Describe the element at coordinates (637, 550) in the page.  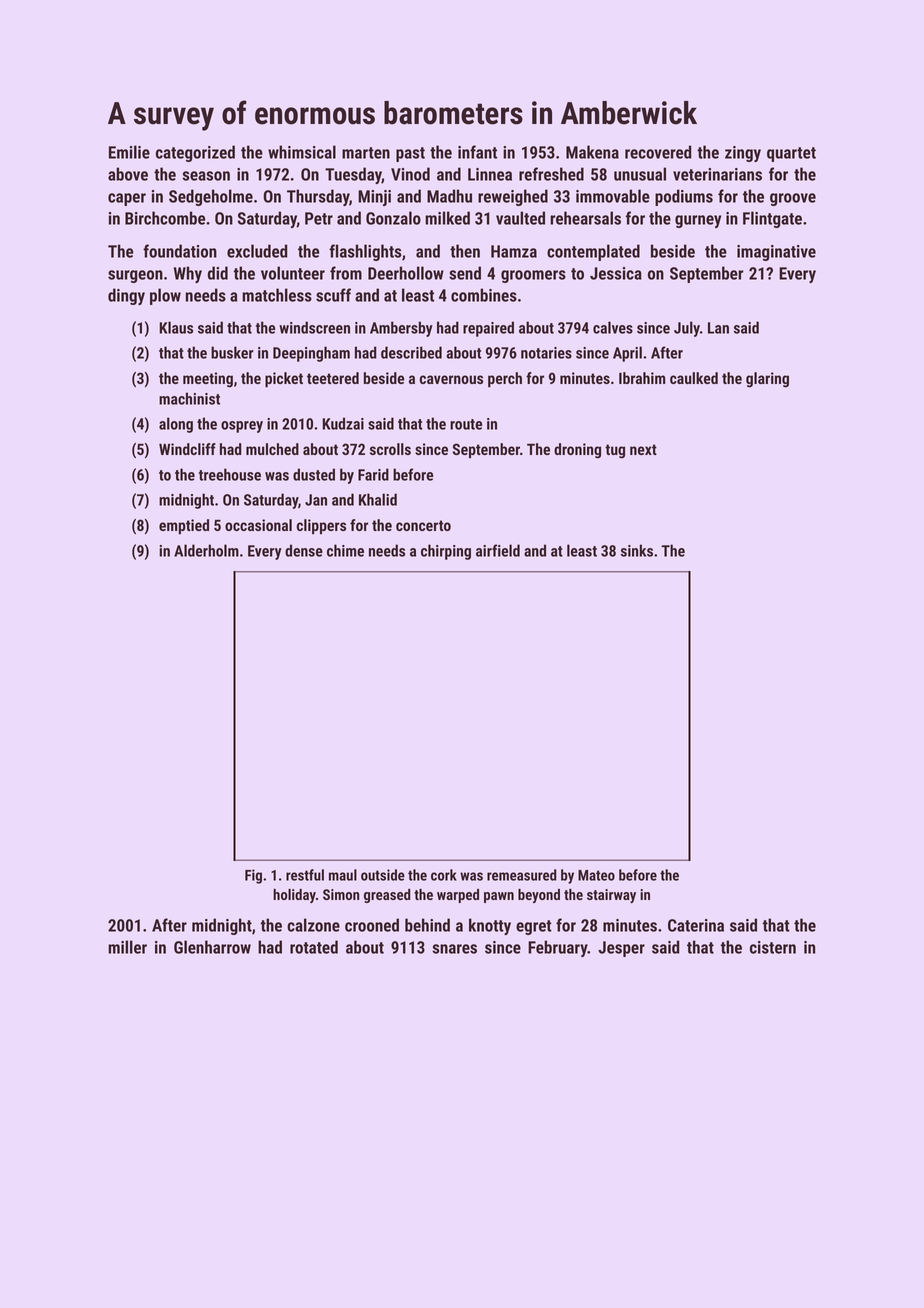
I see `sinks` at that location.
